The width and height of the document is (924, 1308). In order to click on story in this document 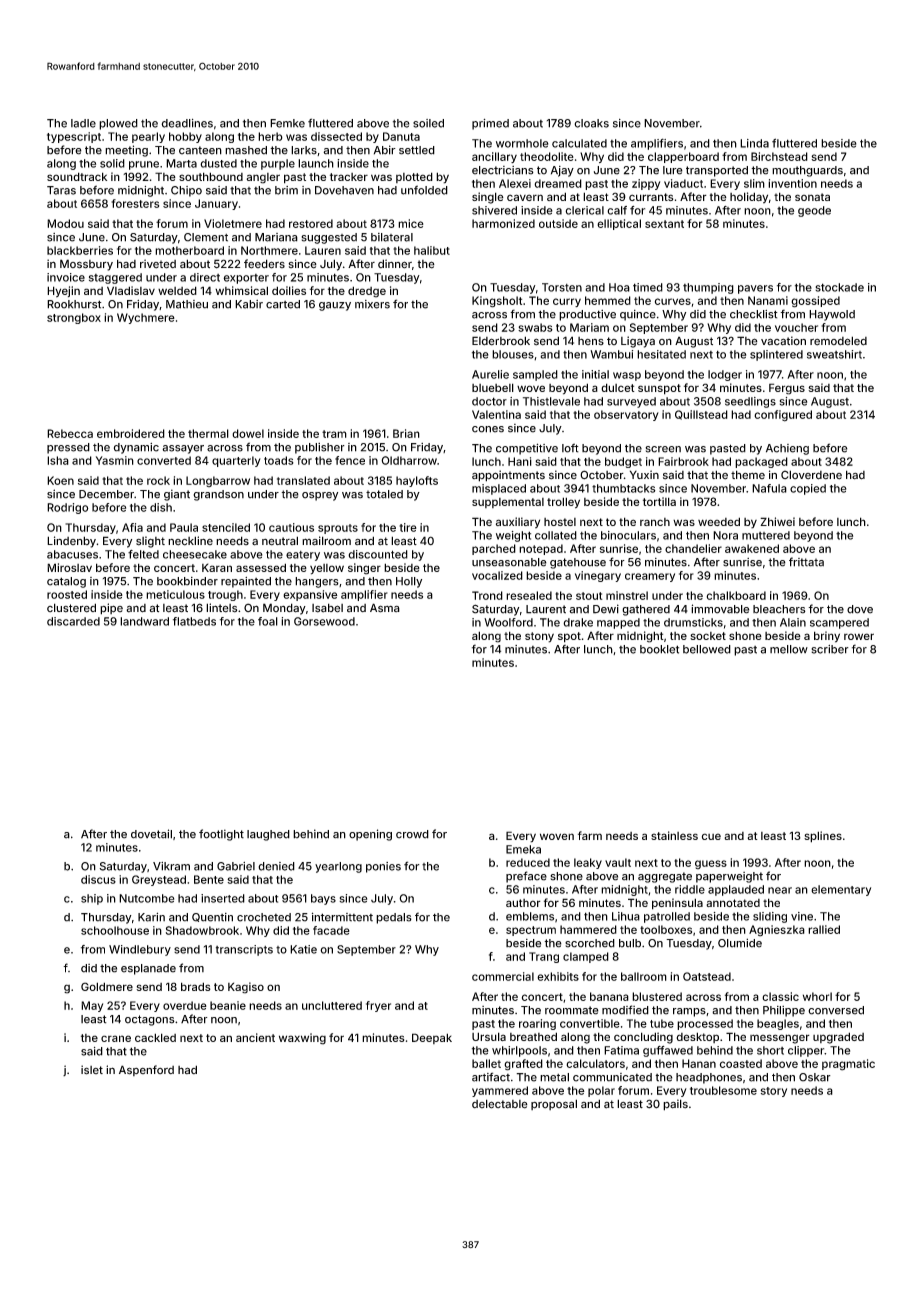, I will do `click(774, 1092)`.
